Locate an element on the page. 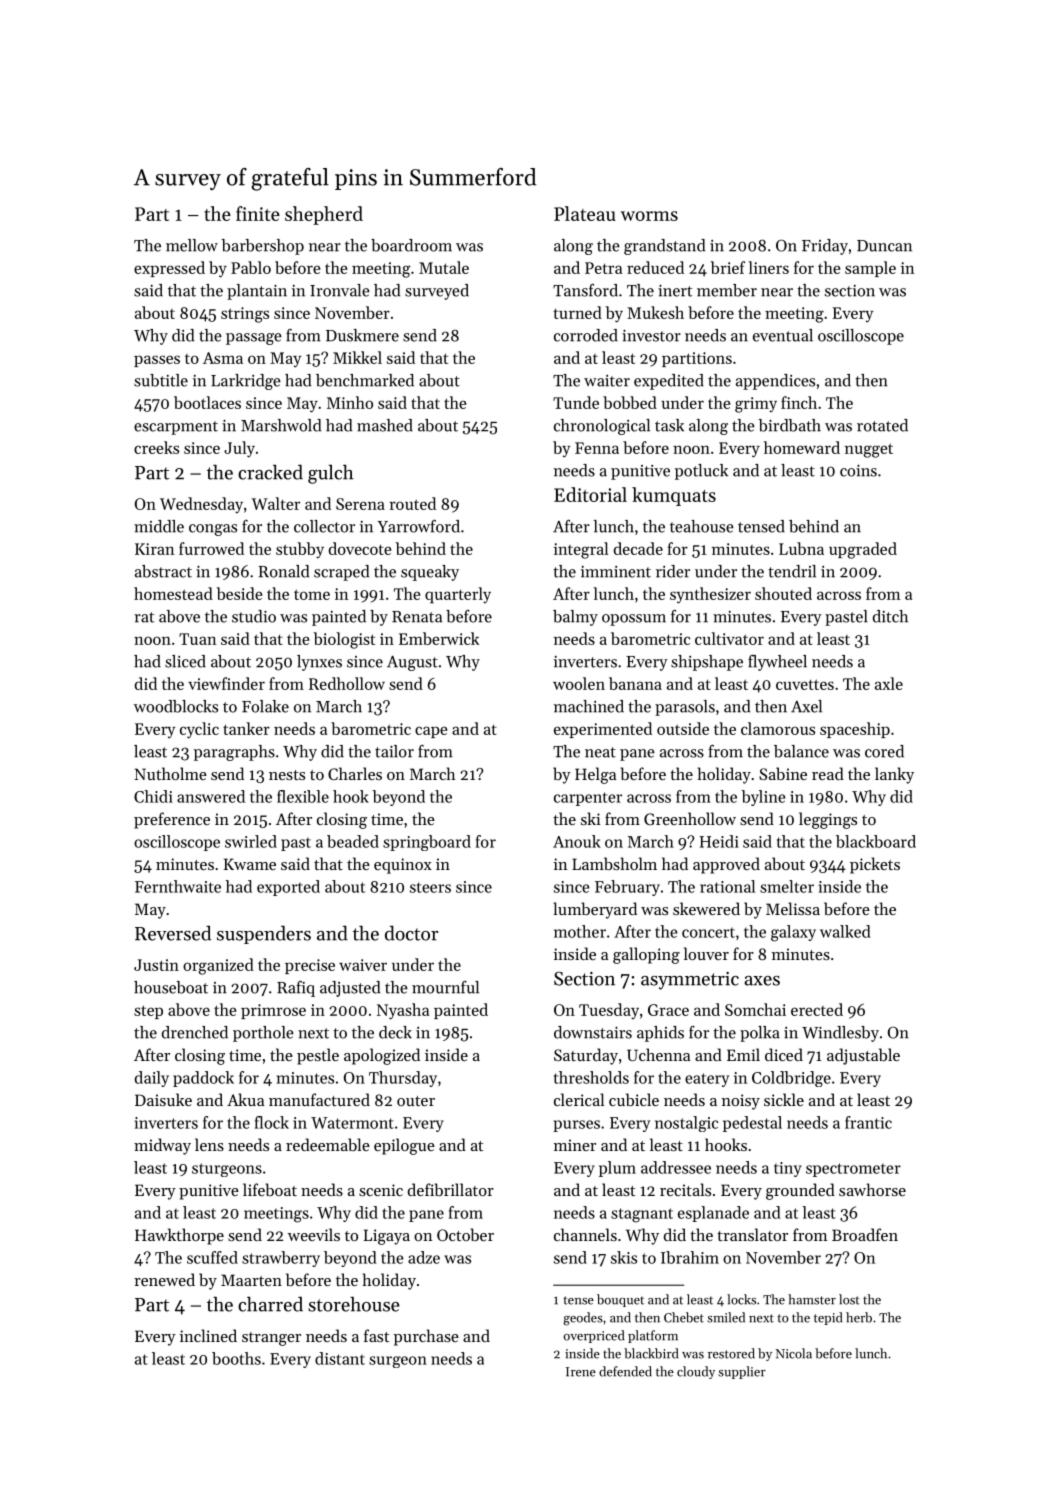 Image resolution: width=1051 pixels, height=1492 pixels. sturgeons is located at coordinates (227, 1170).
